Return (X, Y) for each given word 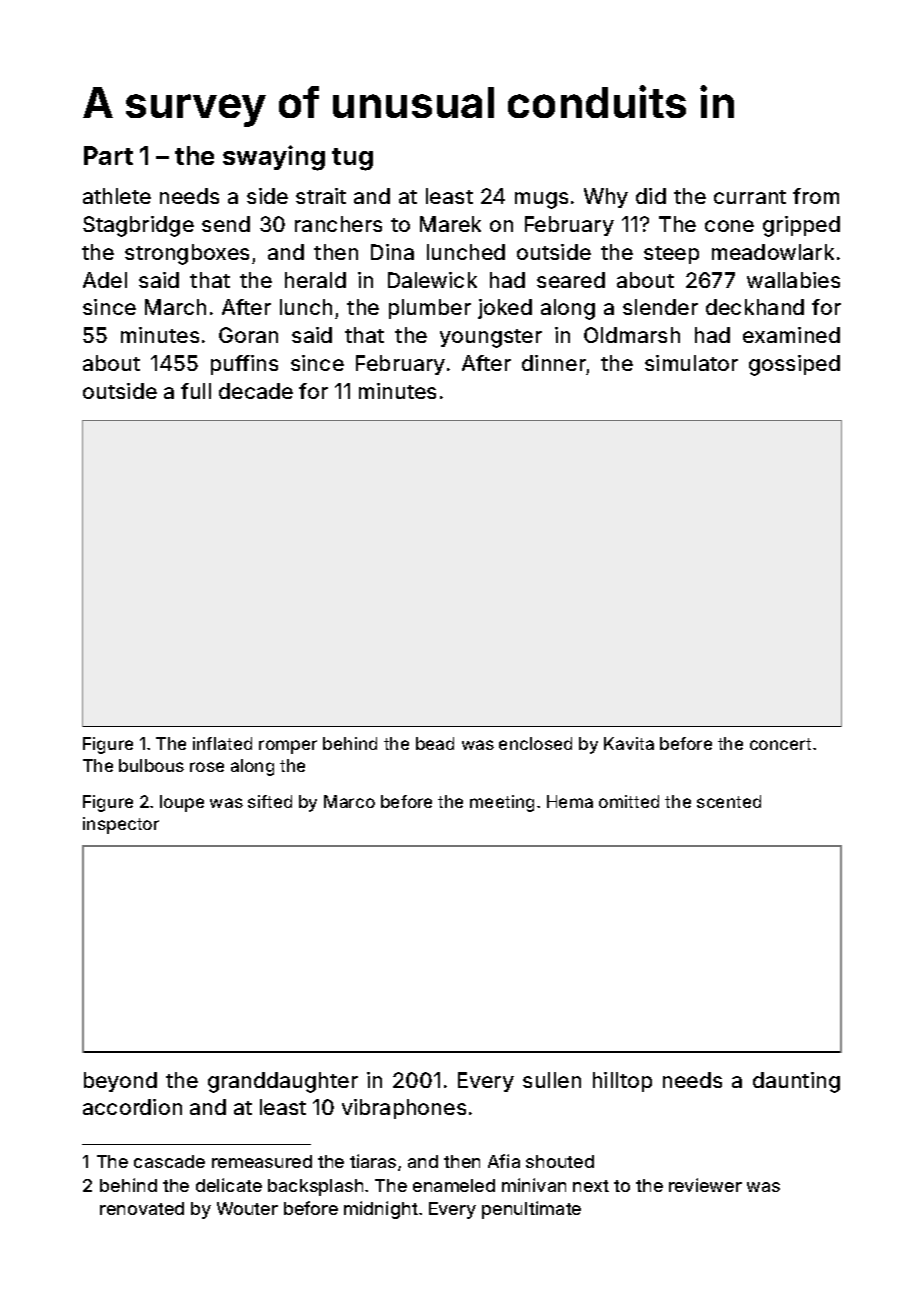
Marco (349, 801)
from (816, 196)
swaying (274, 158)
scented (729, 801)
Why (606, 198)
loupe (182, 803)
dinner (554, 363)
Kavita (629, 743)
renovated (142, 1208)
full (196, 391)
